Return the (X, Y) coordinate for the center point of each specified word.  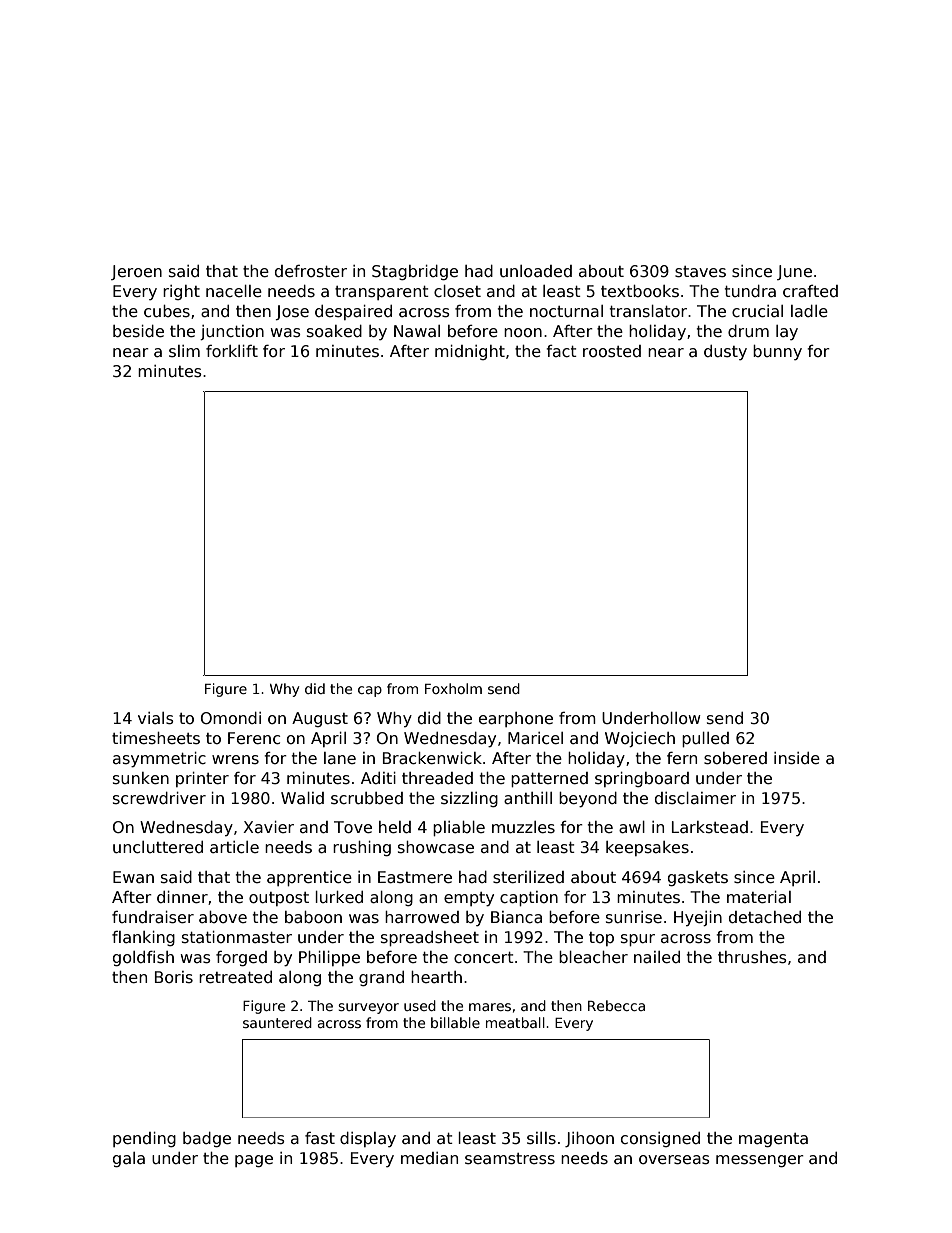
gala (129, 1159)
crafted (810, 291)
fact (561, 351)
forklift (232, 351)
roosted (612, 351)
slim (184, 351)
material (759, 897)
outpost (279, 899)
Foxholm (453, 688)
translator (648, 311)
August (320, 719)
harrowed (422, 917)
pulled (705, 739)
